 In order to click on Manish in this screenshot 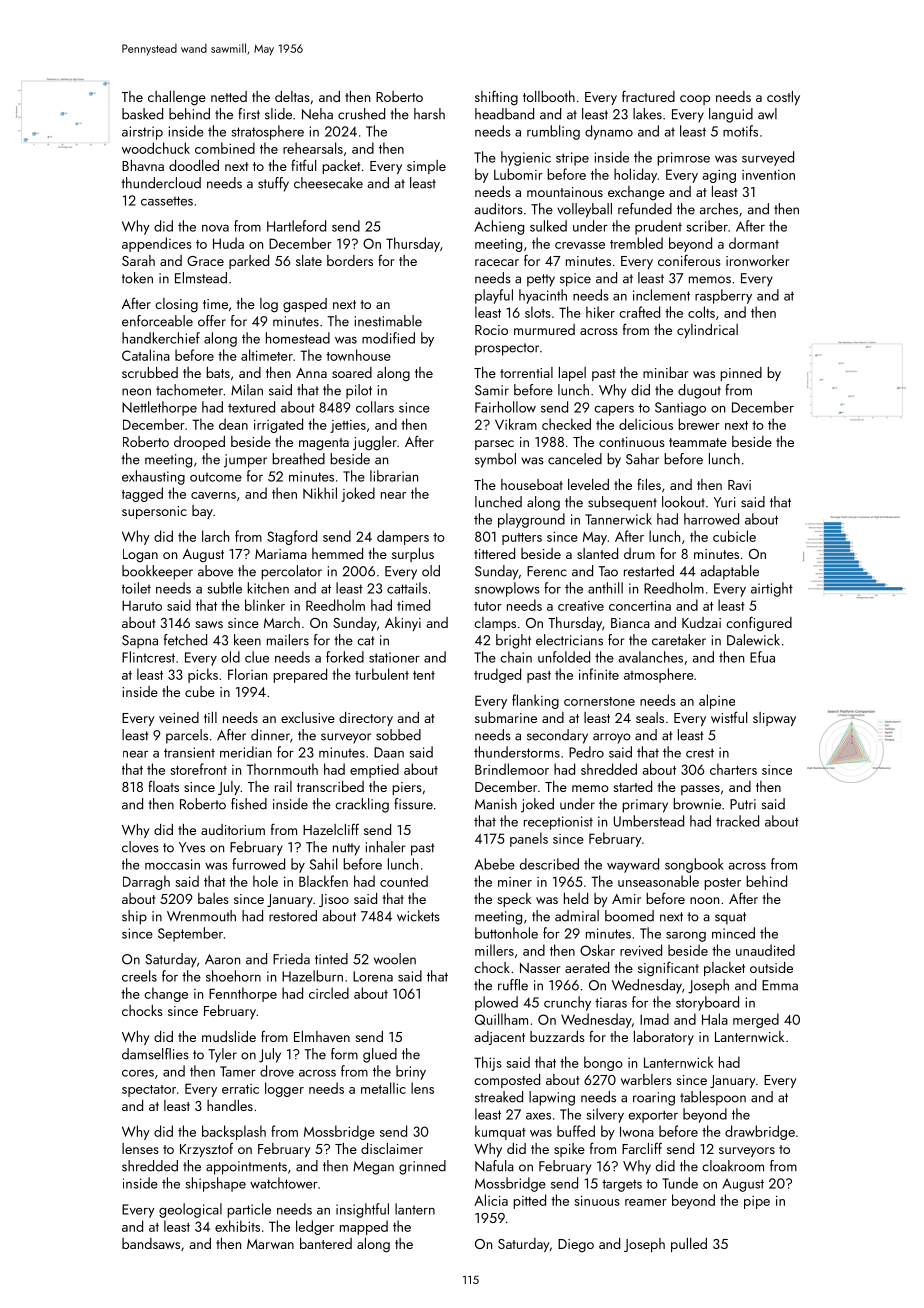, I will do `click(496, 804)`.
